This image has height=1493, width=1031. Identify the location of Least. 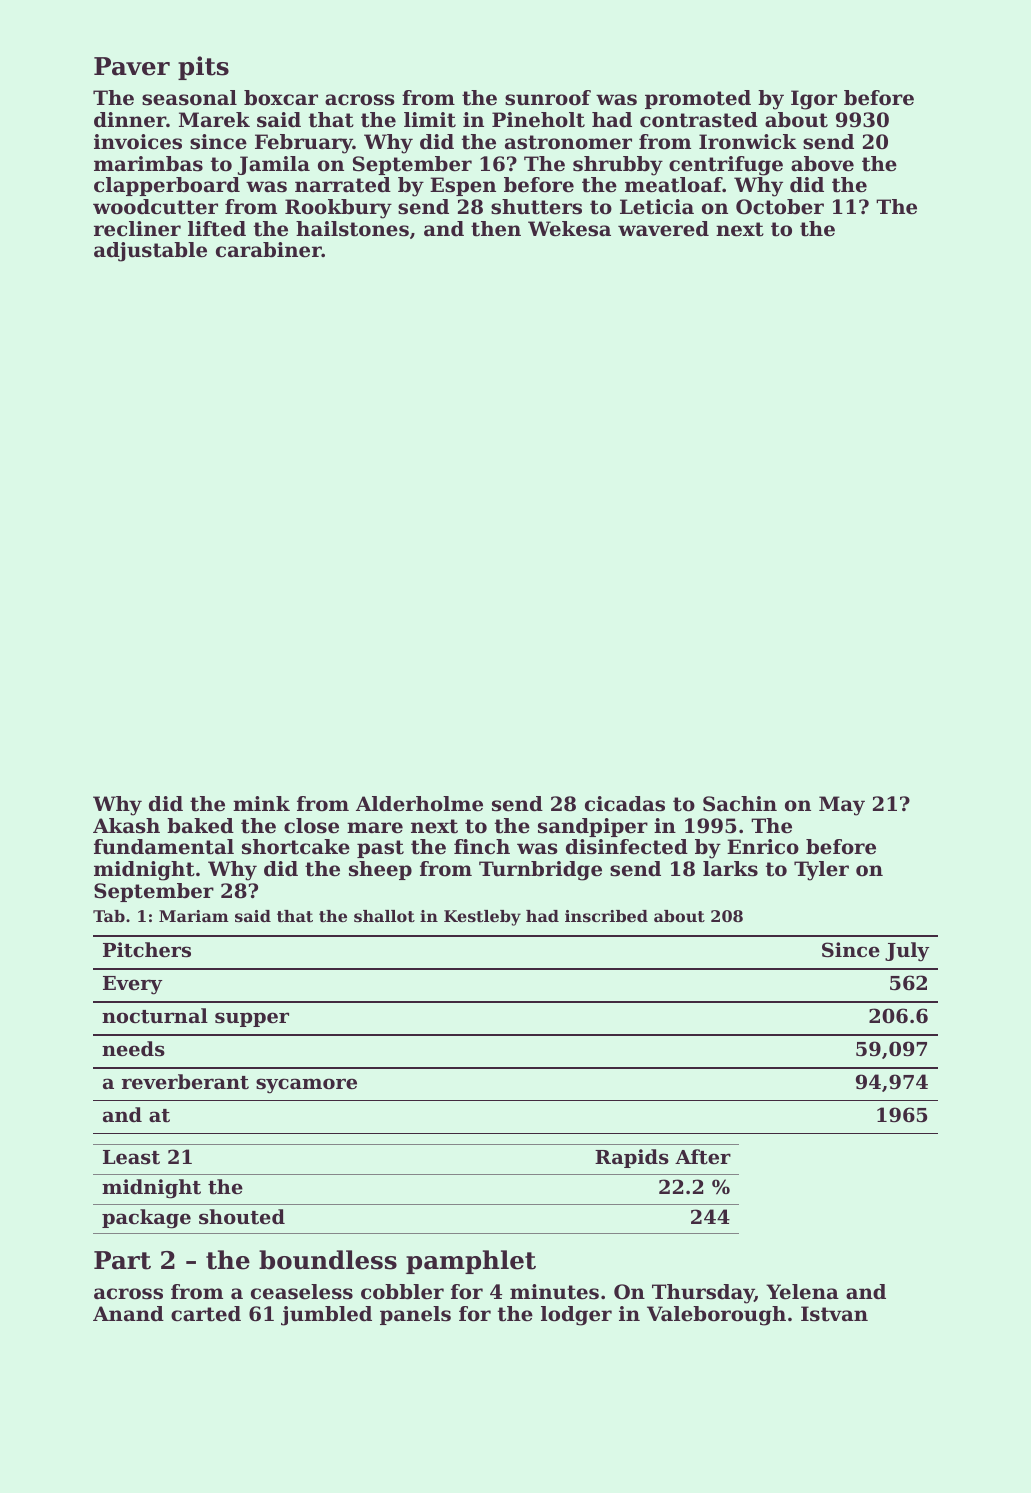
(131, 1157).
